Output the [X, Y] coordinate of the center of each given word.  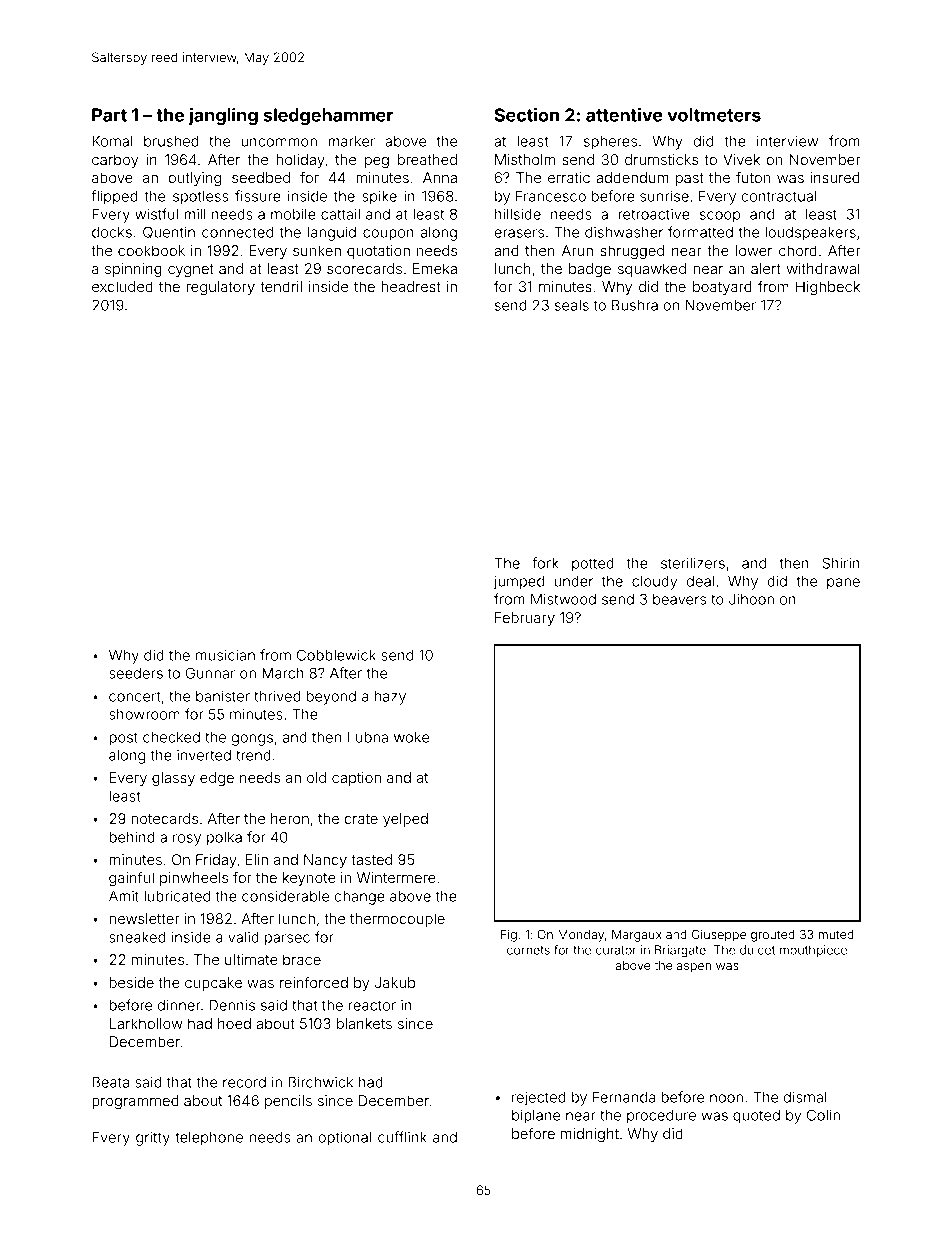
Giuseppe [719, 935]
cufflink [402, 1137]
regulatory [221, 288]
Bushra [635, 305]
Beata [110, 1082]
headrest [411, 286]
